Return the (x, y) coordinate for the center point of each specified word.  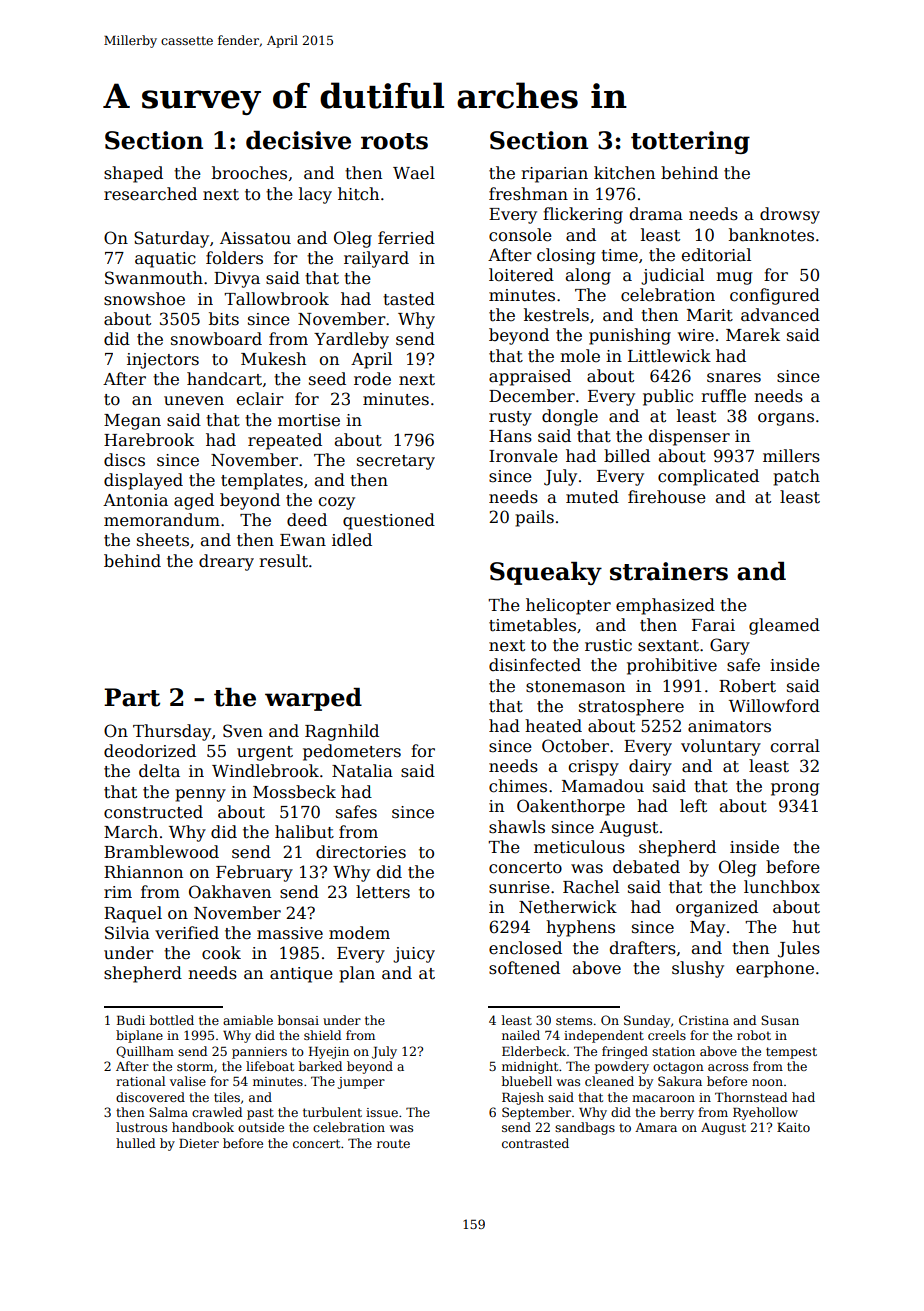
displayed (143, 481)
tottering (690, 142)
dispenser (689, 437)
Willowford (774, 706)
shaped (133, 174)
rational (140, 1081)
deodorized (150, 751)
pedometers (352, 752)
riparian (554, 175)
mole (580, 356)
